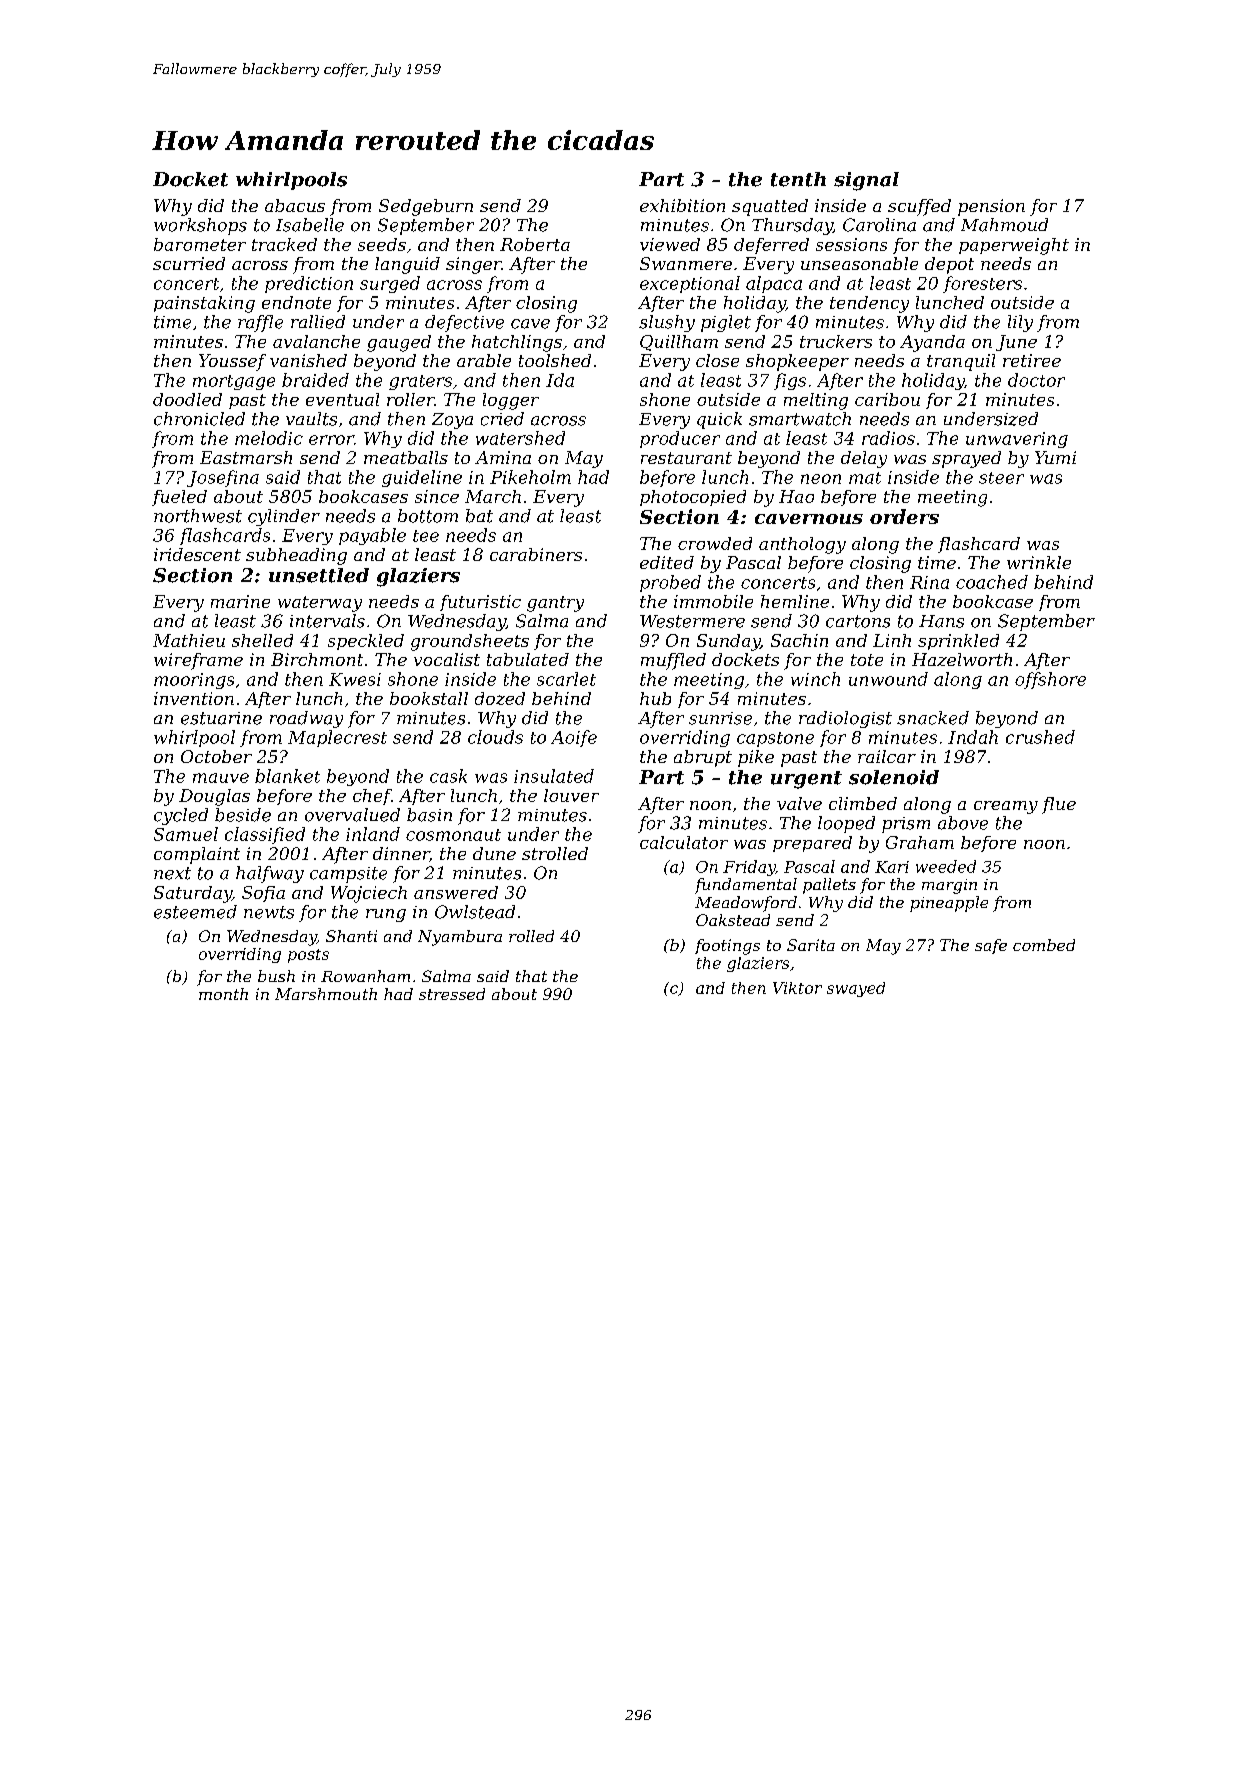 The height and width of the screenshot is (1767, 1250). I want to click on June, so click(1016, 343).
